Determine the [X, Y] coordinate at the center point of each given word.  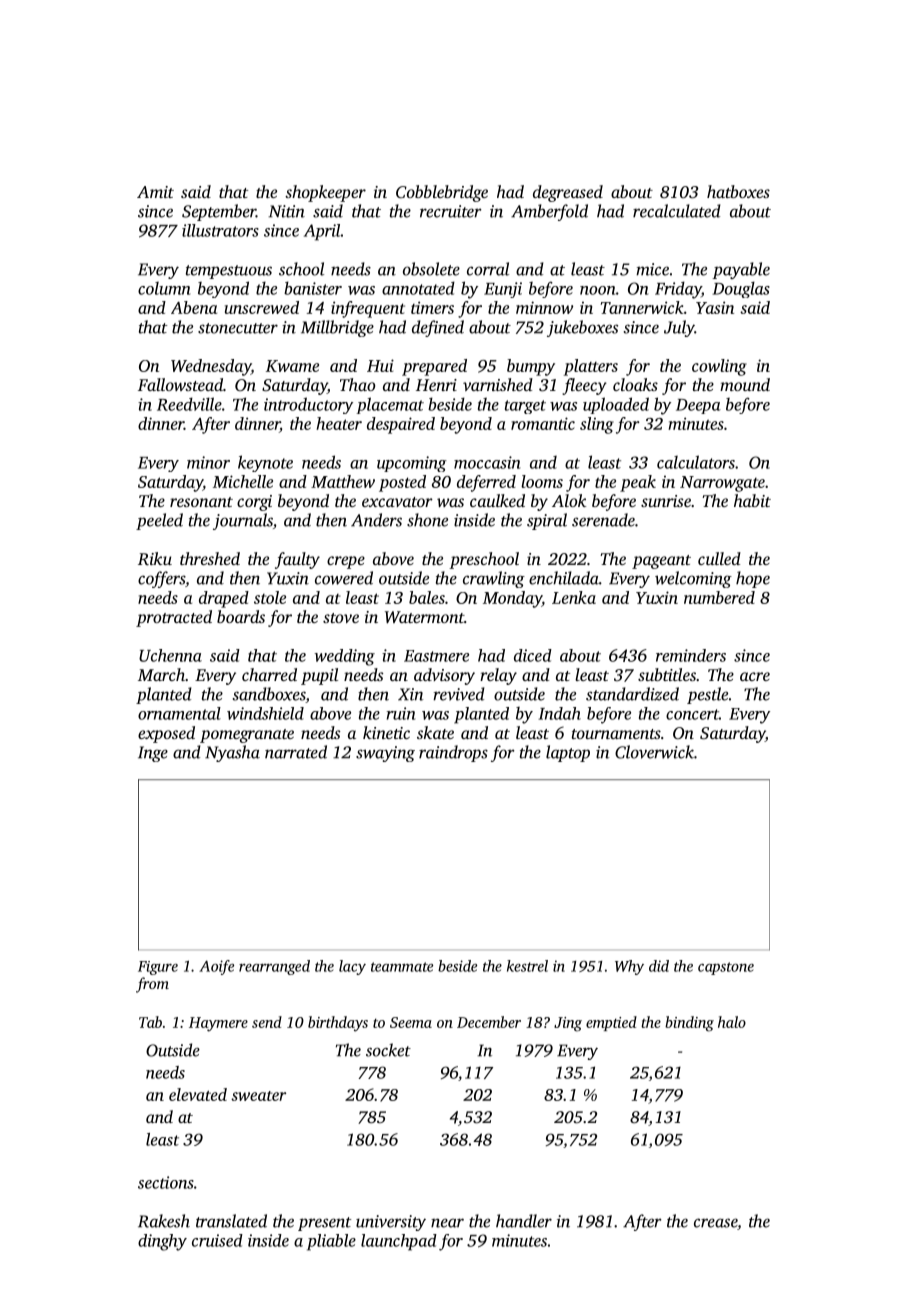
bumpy [531, 367]
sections [166, 1182]
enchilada [564, 578]
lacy [352, 967]
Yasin [715, 307]
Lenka [574, 597]
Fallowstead [180, 384]
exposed [166, 734]
